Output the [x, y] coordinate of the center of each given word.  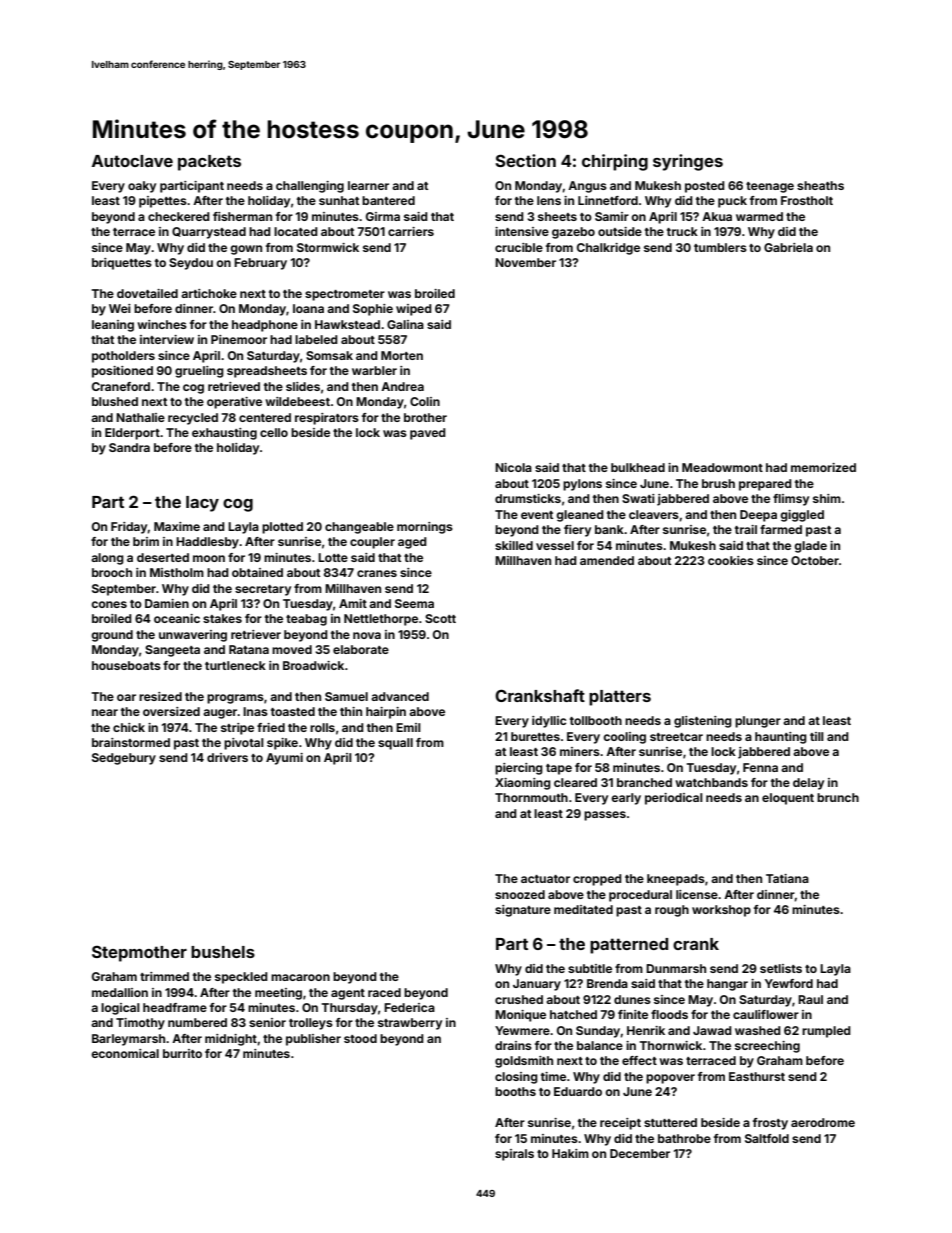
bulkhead [638, 467]
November [525, 262]
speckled [241, 978]
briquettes [122, 264]
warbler [374, 370]
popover [670, 1079]
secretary [263, 590]
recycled [193, 419]
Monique [520, 1016]
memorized [823, 467]
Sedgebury [124, 759]
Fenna [760, 767]
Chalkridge [608, 249]
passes [605, 816]
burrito [182, 1053]
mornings [425, 528]
